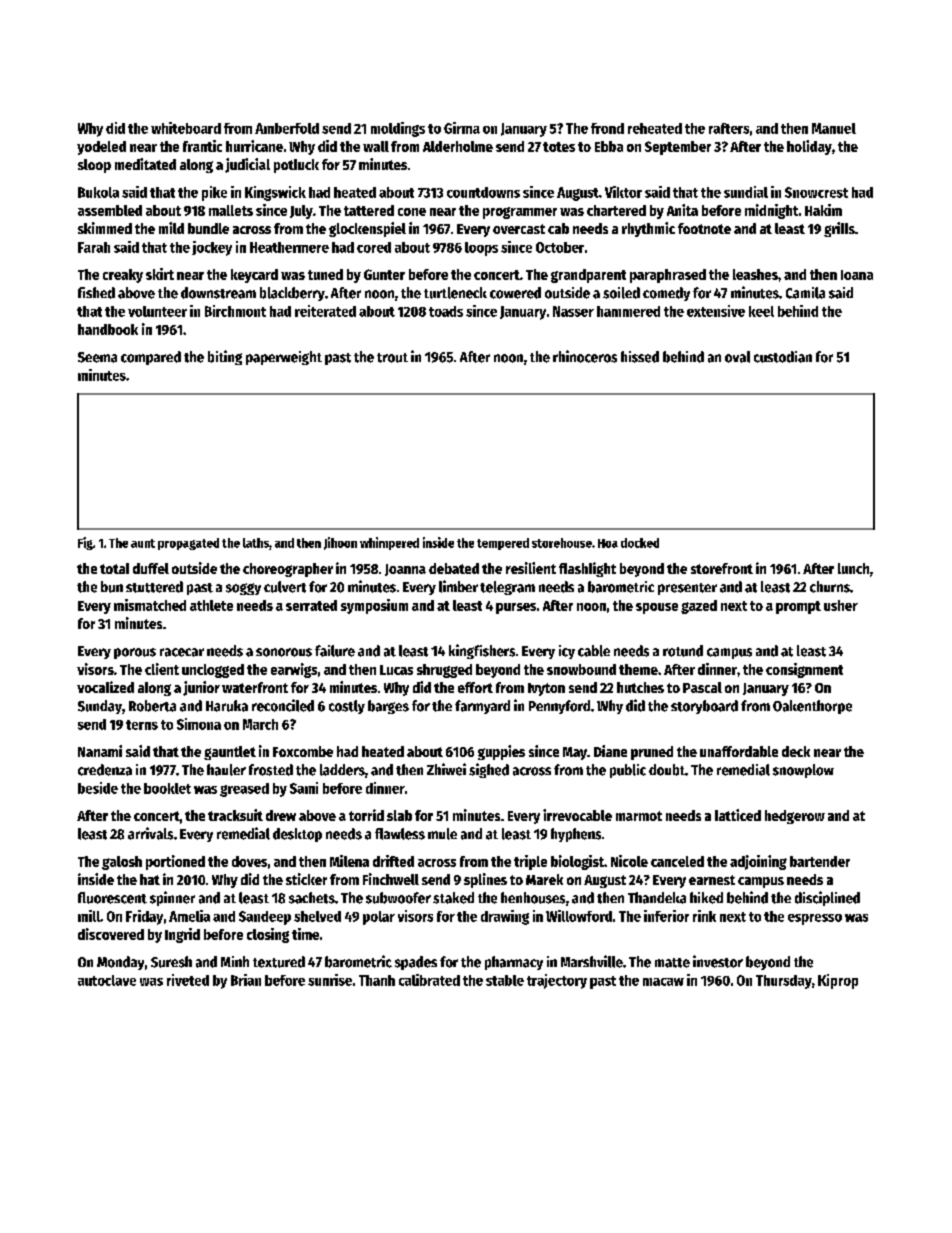  Describe the element at coordinates (804, 670) in the image. I see `consignment` at that location.
